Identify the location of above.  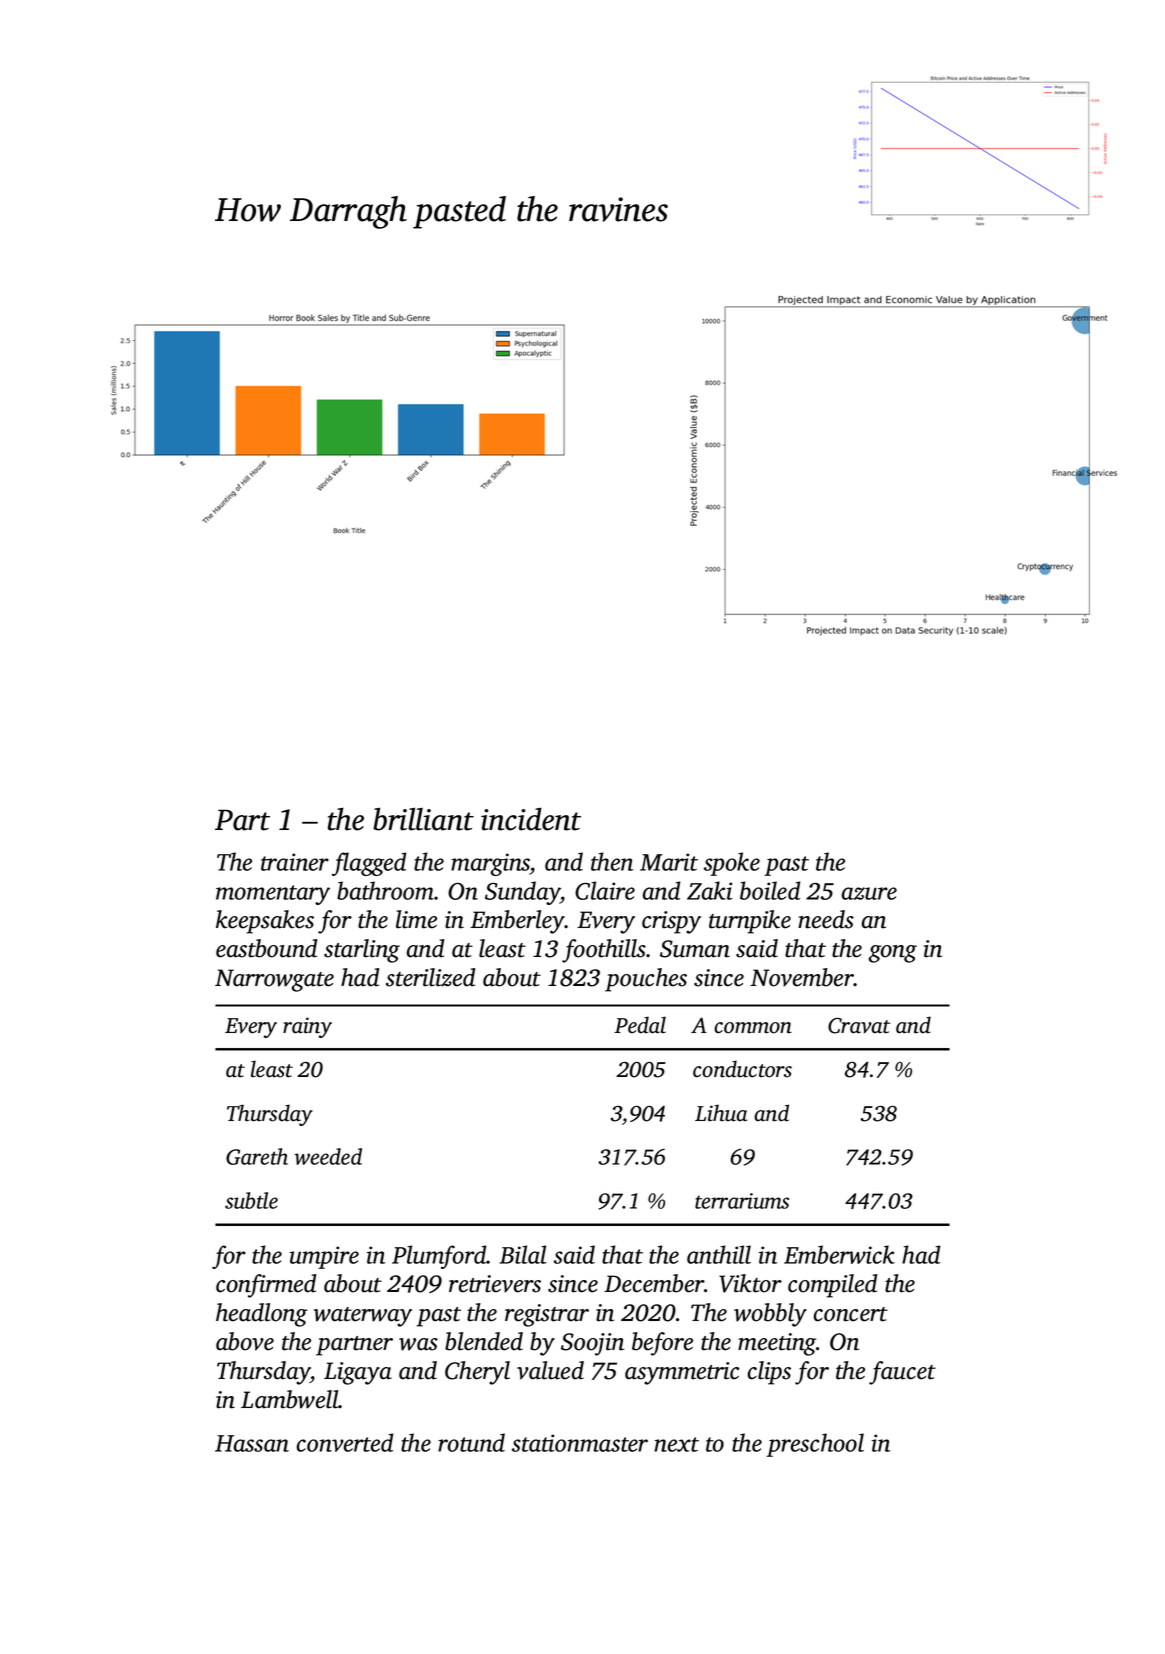
(245, 1341).
